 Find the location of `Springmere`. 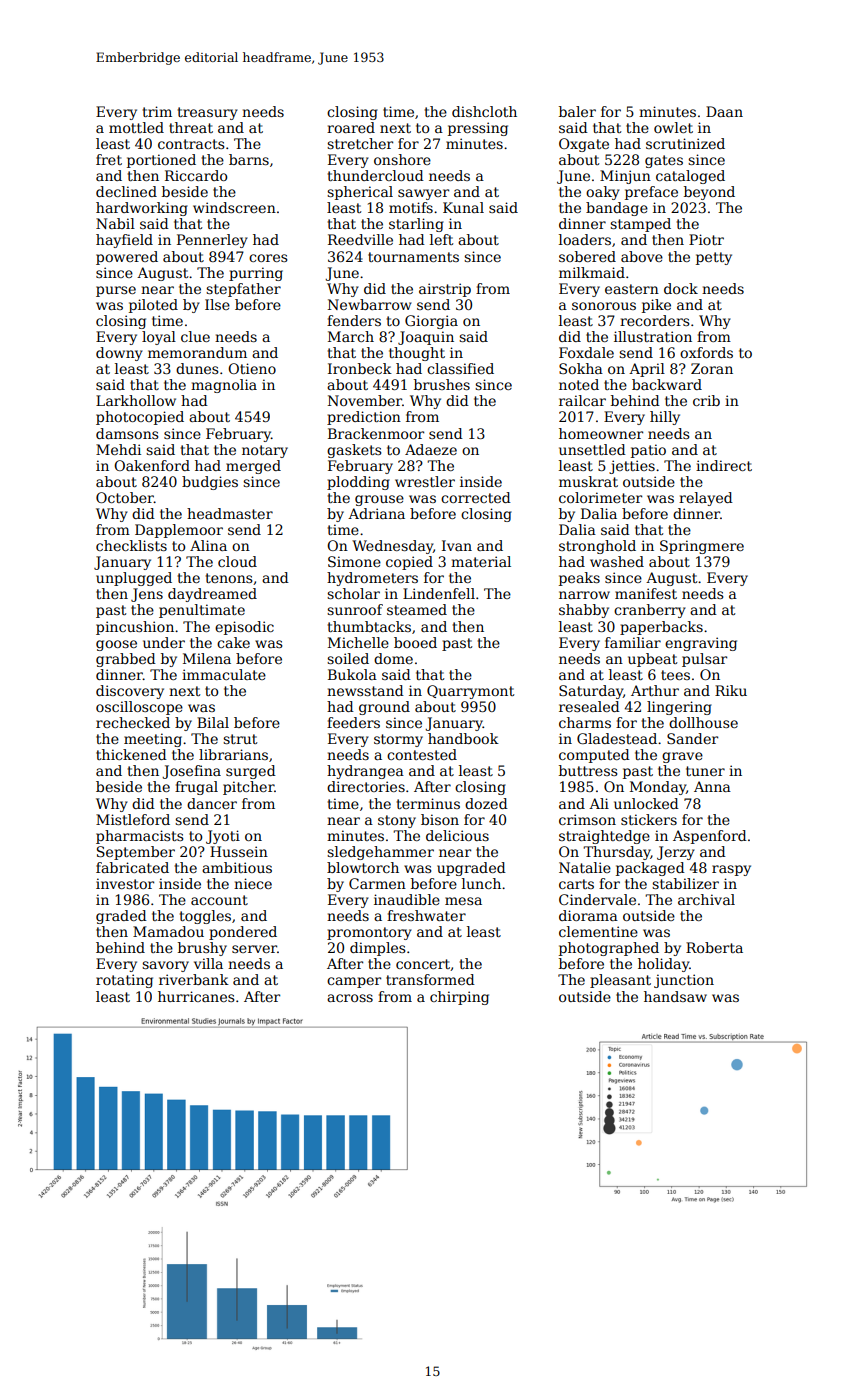

Springmere is located at coordinates (702, 547).
